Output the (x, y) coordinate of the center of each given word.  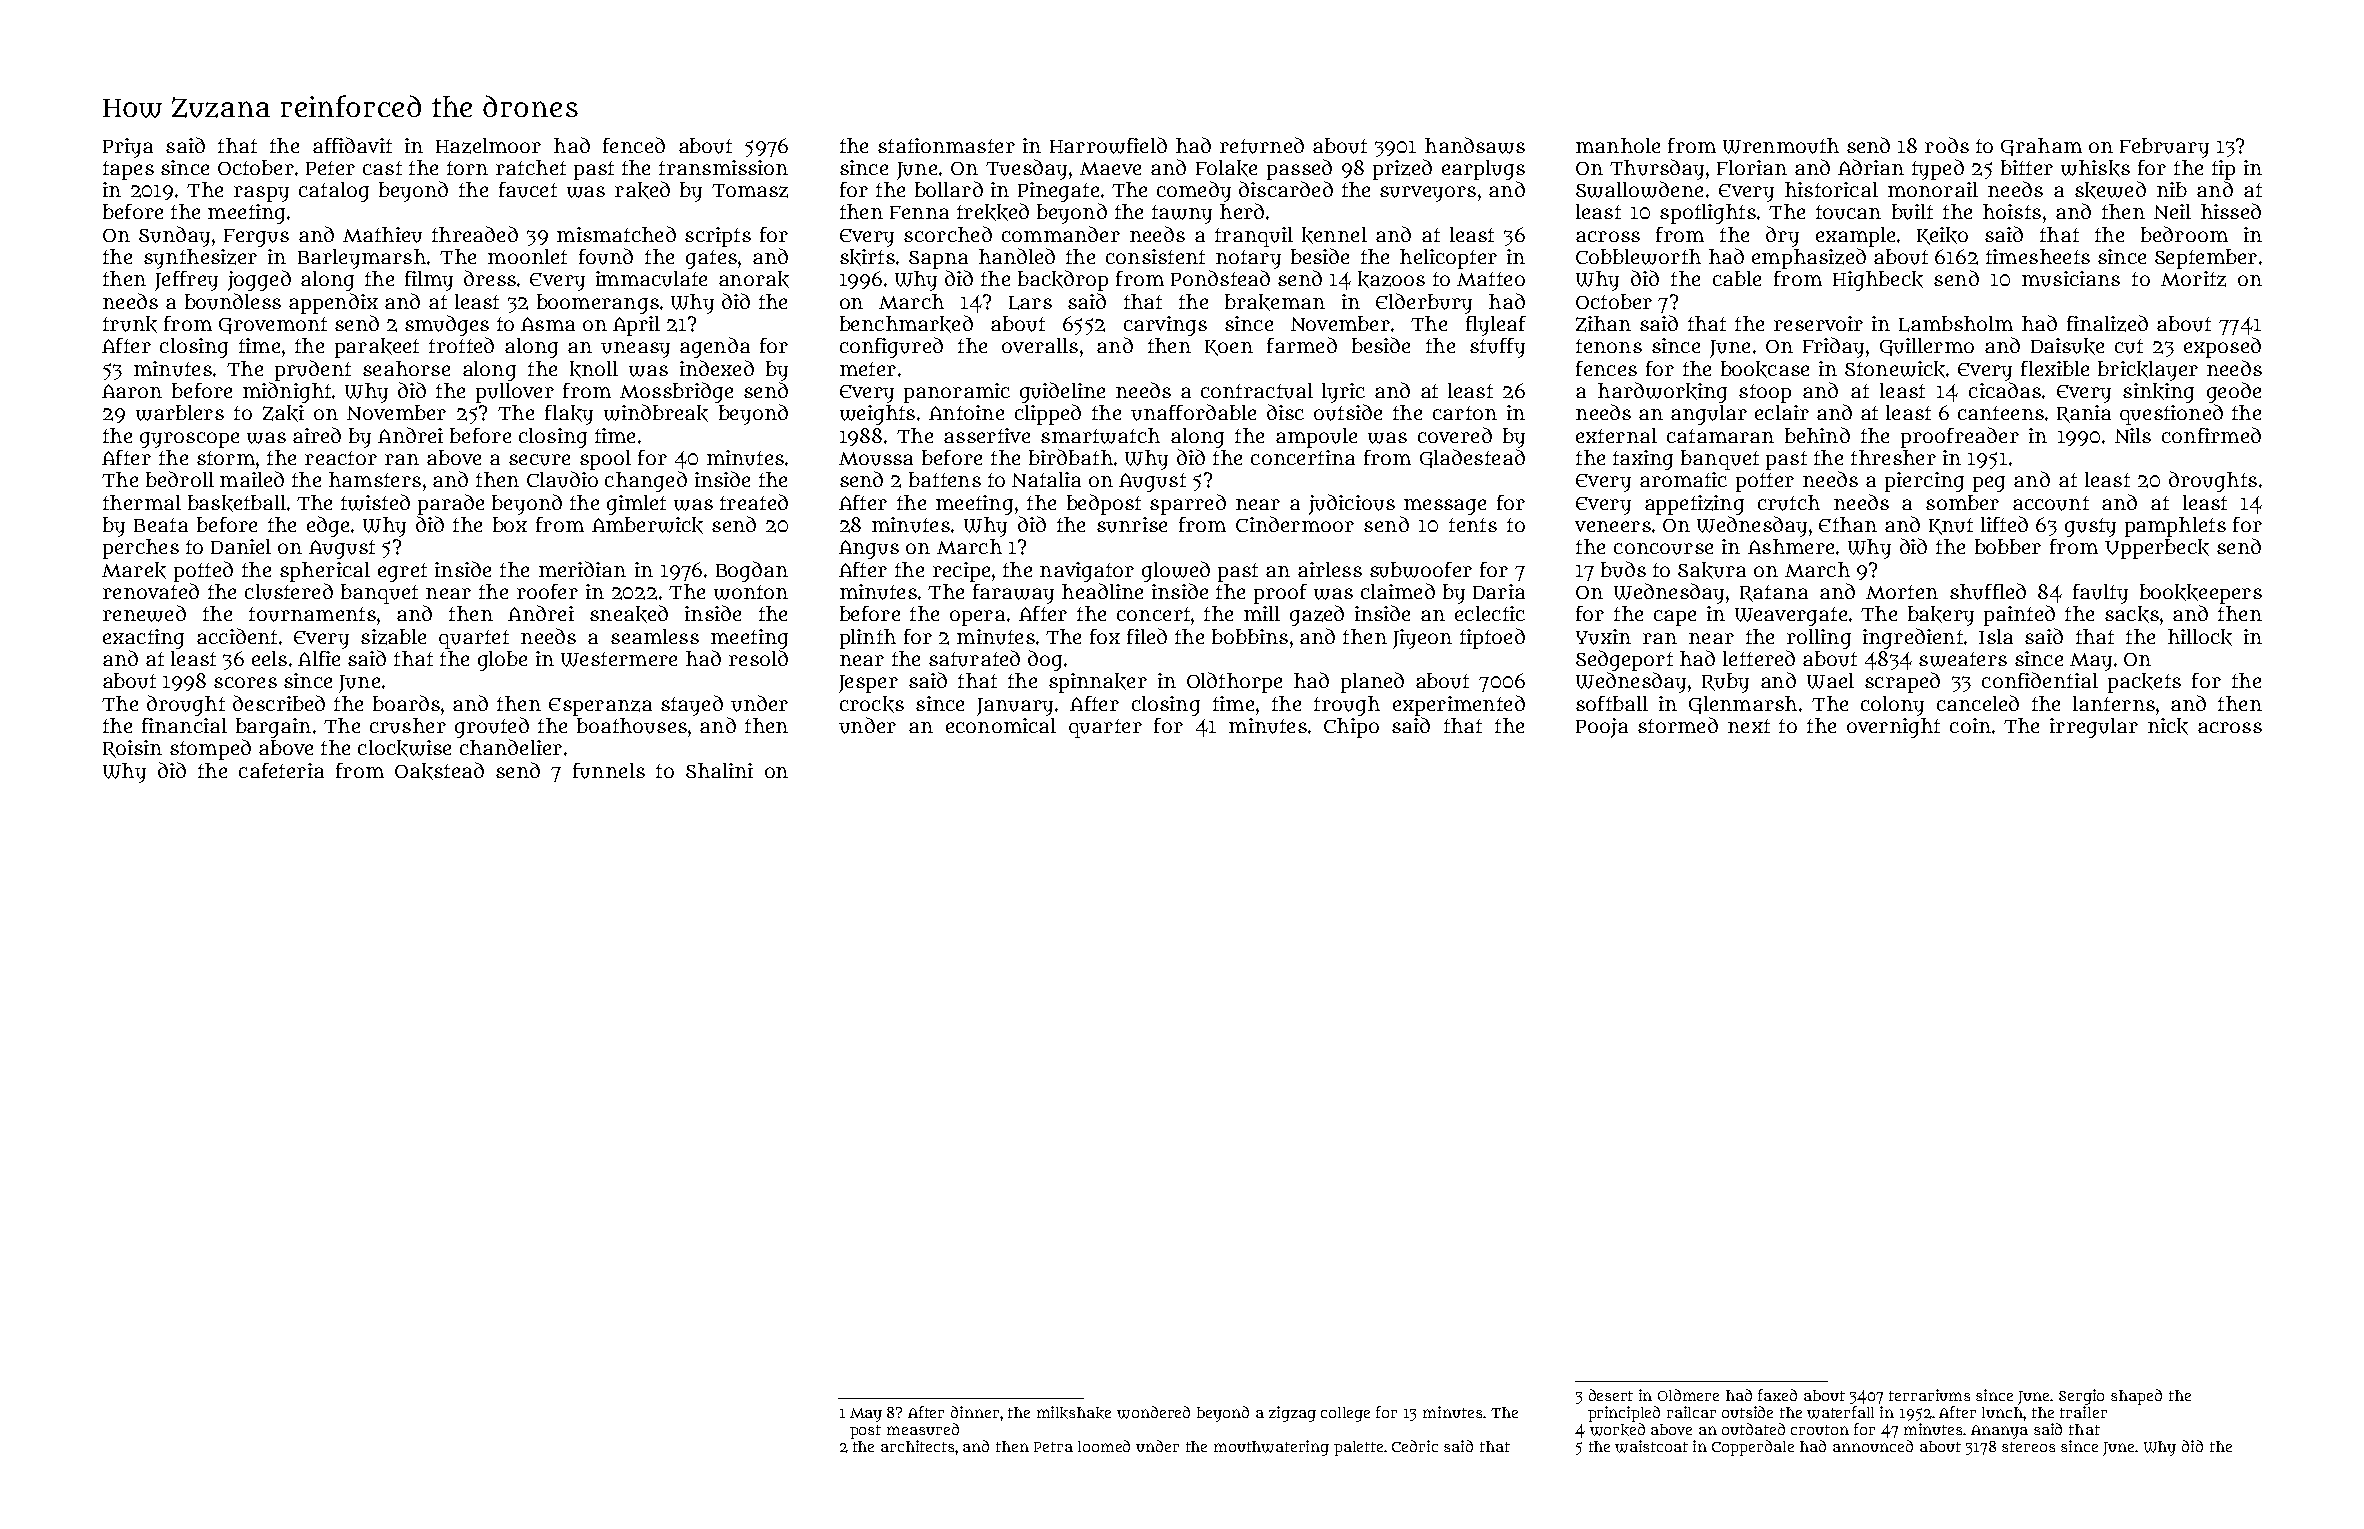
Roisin (132, 749)
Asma (548, 324)
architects (917, 1446)
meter (868, 369)
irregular (2094, 728)
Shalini (719, 770)
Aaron (132, 391)
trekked (993, 212)
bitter (2027, 167)
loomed (1104, 1446)
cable (1737, 278)
